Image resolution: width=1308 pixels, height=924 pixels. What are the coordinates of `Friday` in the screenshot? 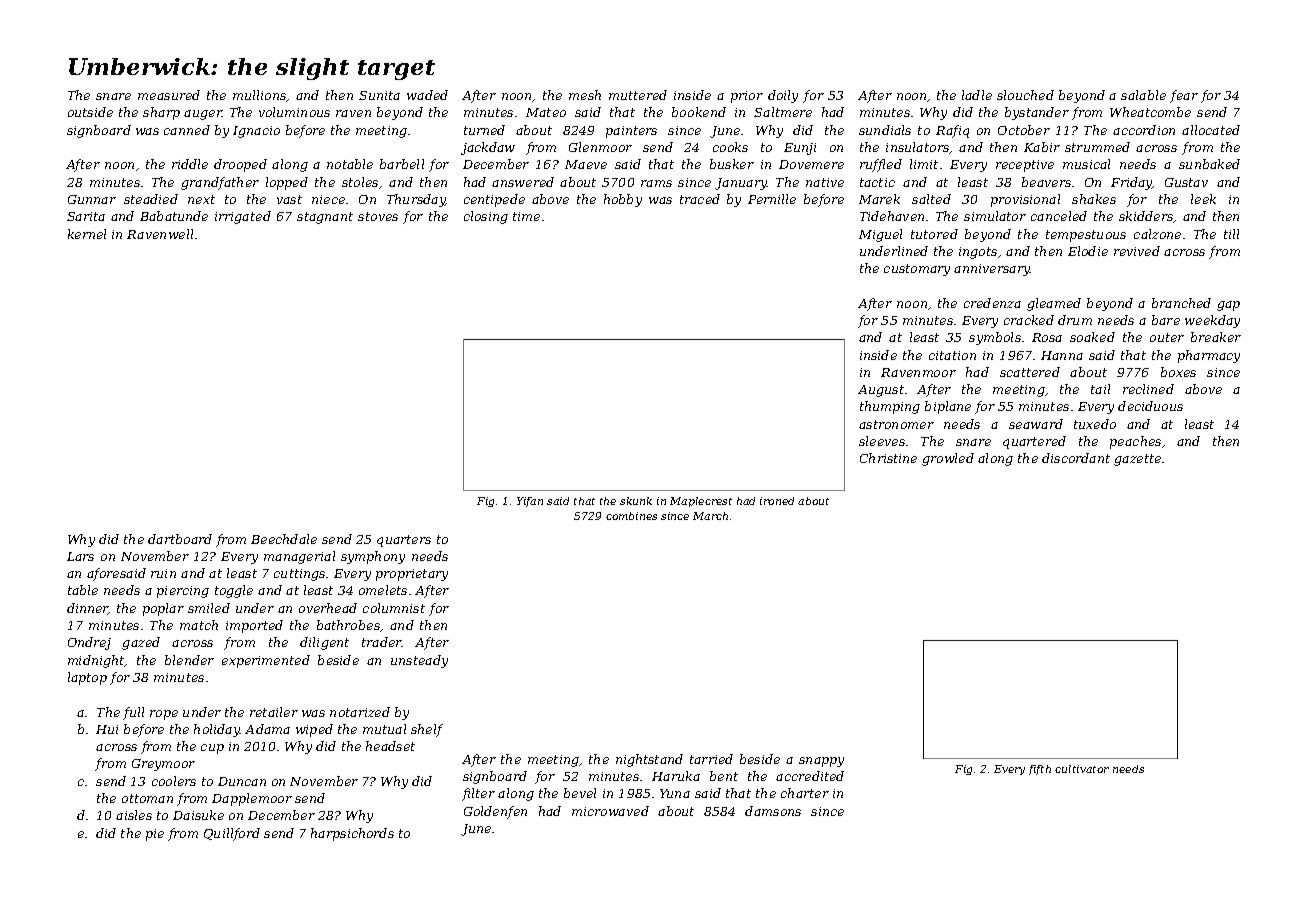 It's located at (1131, 183).
